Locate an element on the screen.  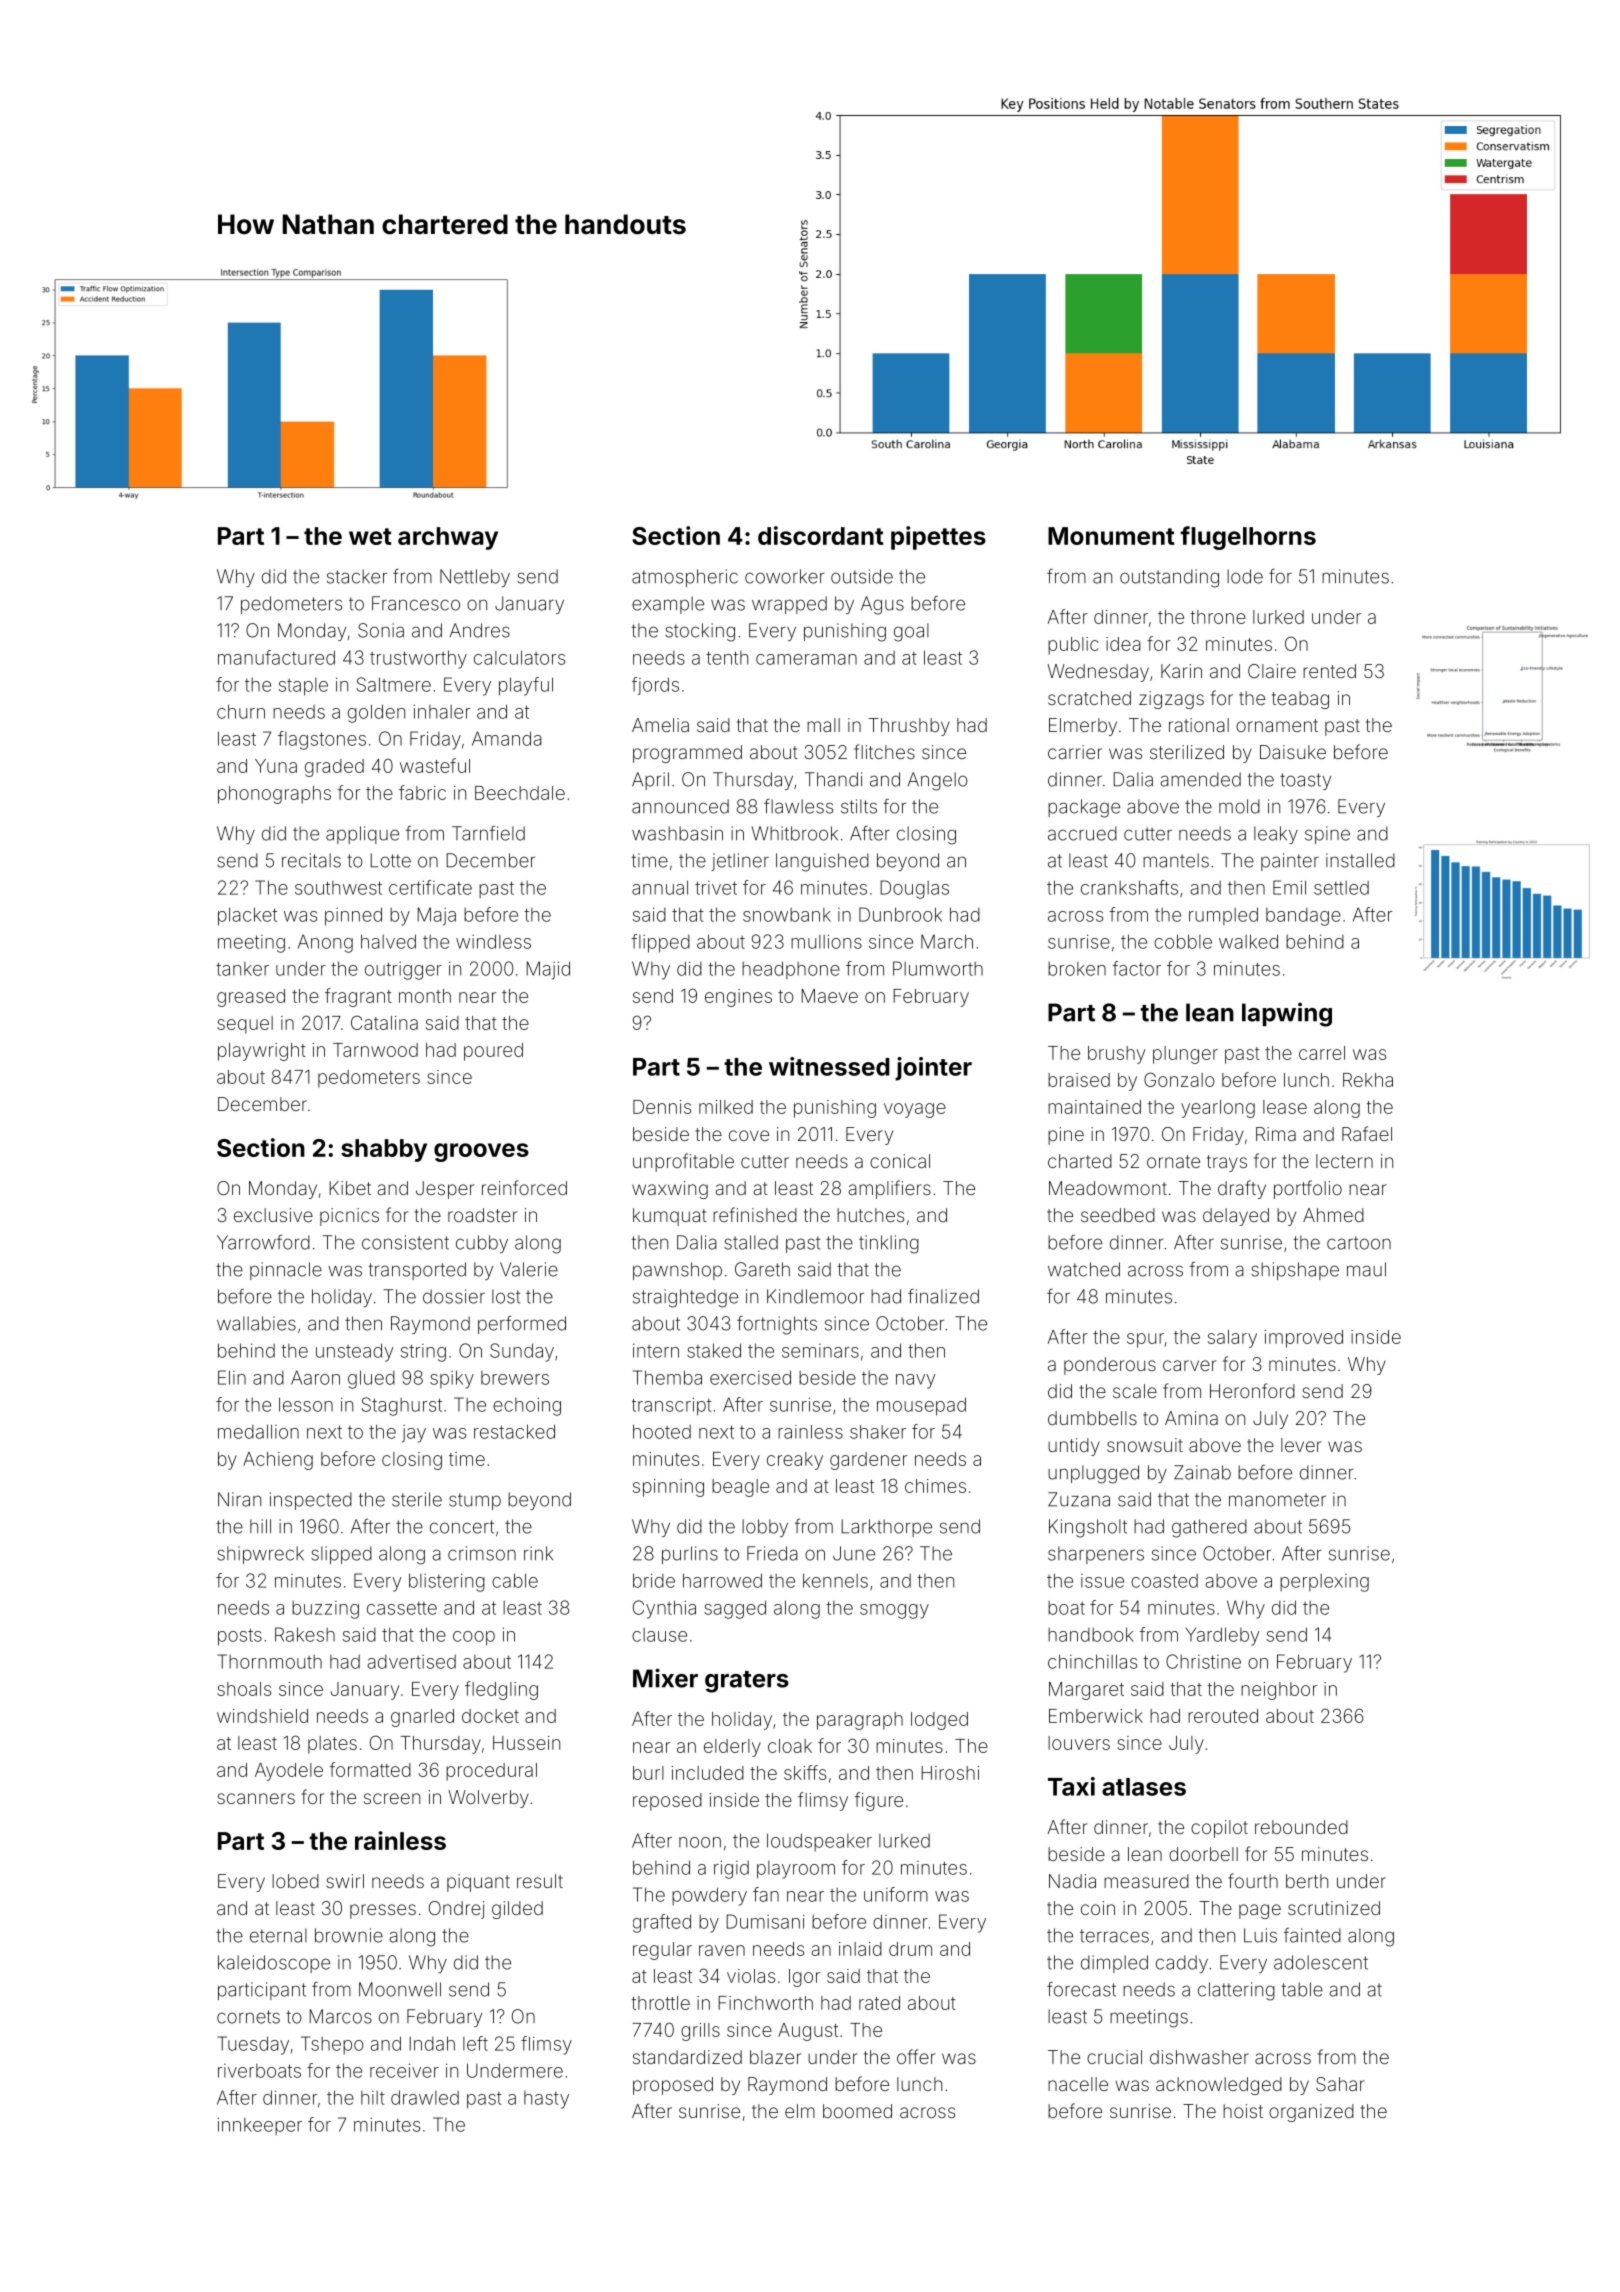
Jesper is located at coordinates (445, 1190).
